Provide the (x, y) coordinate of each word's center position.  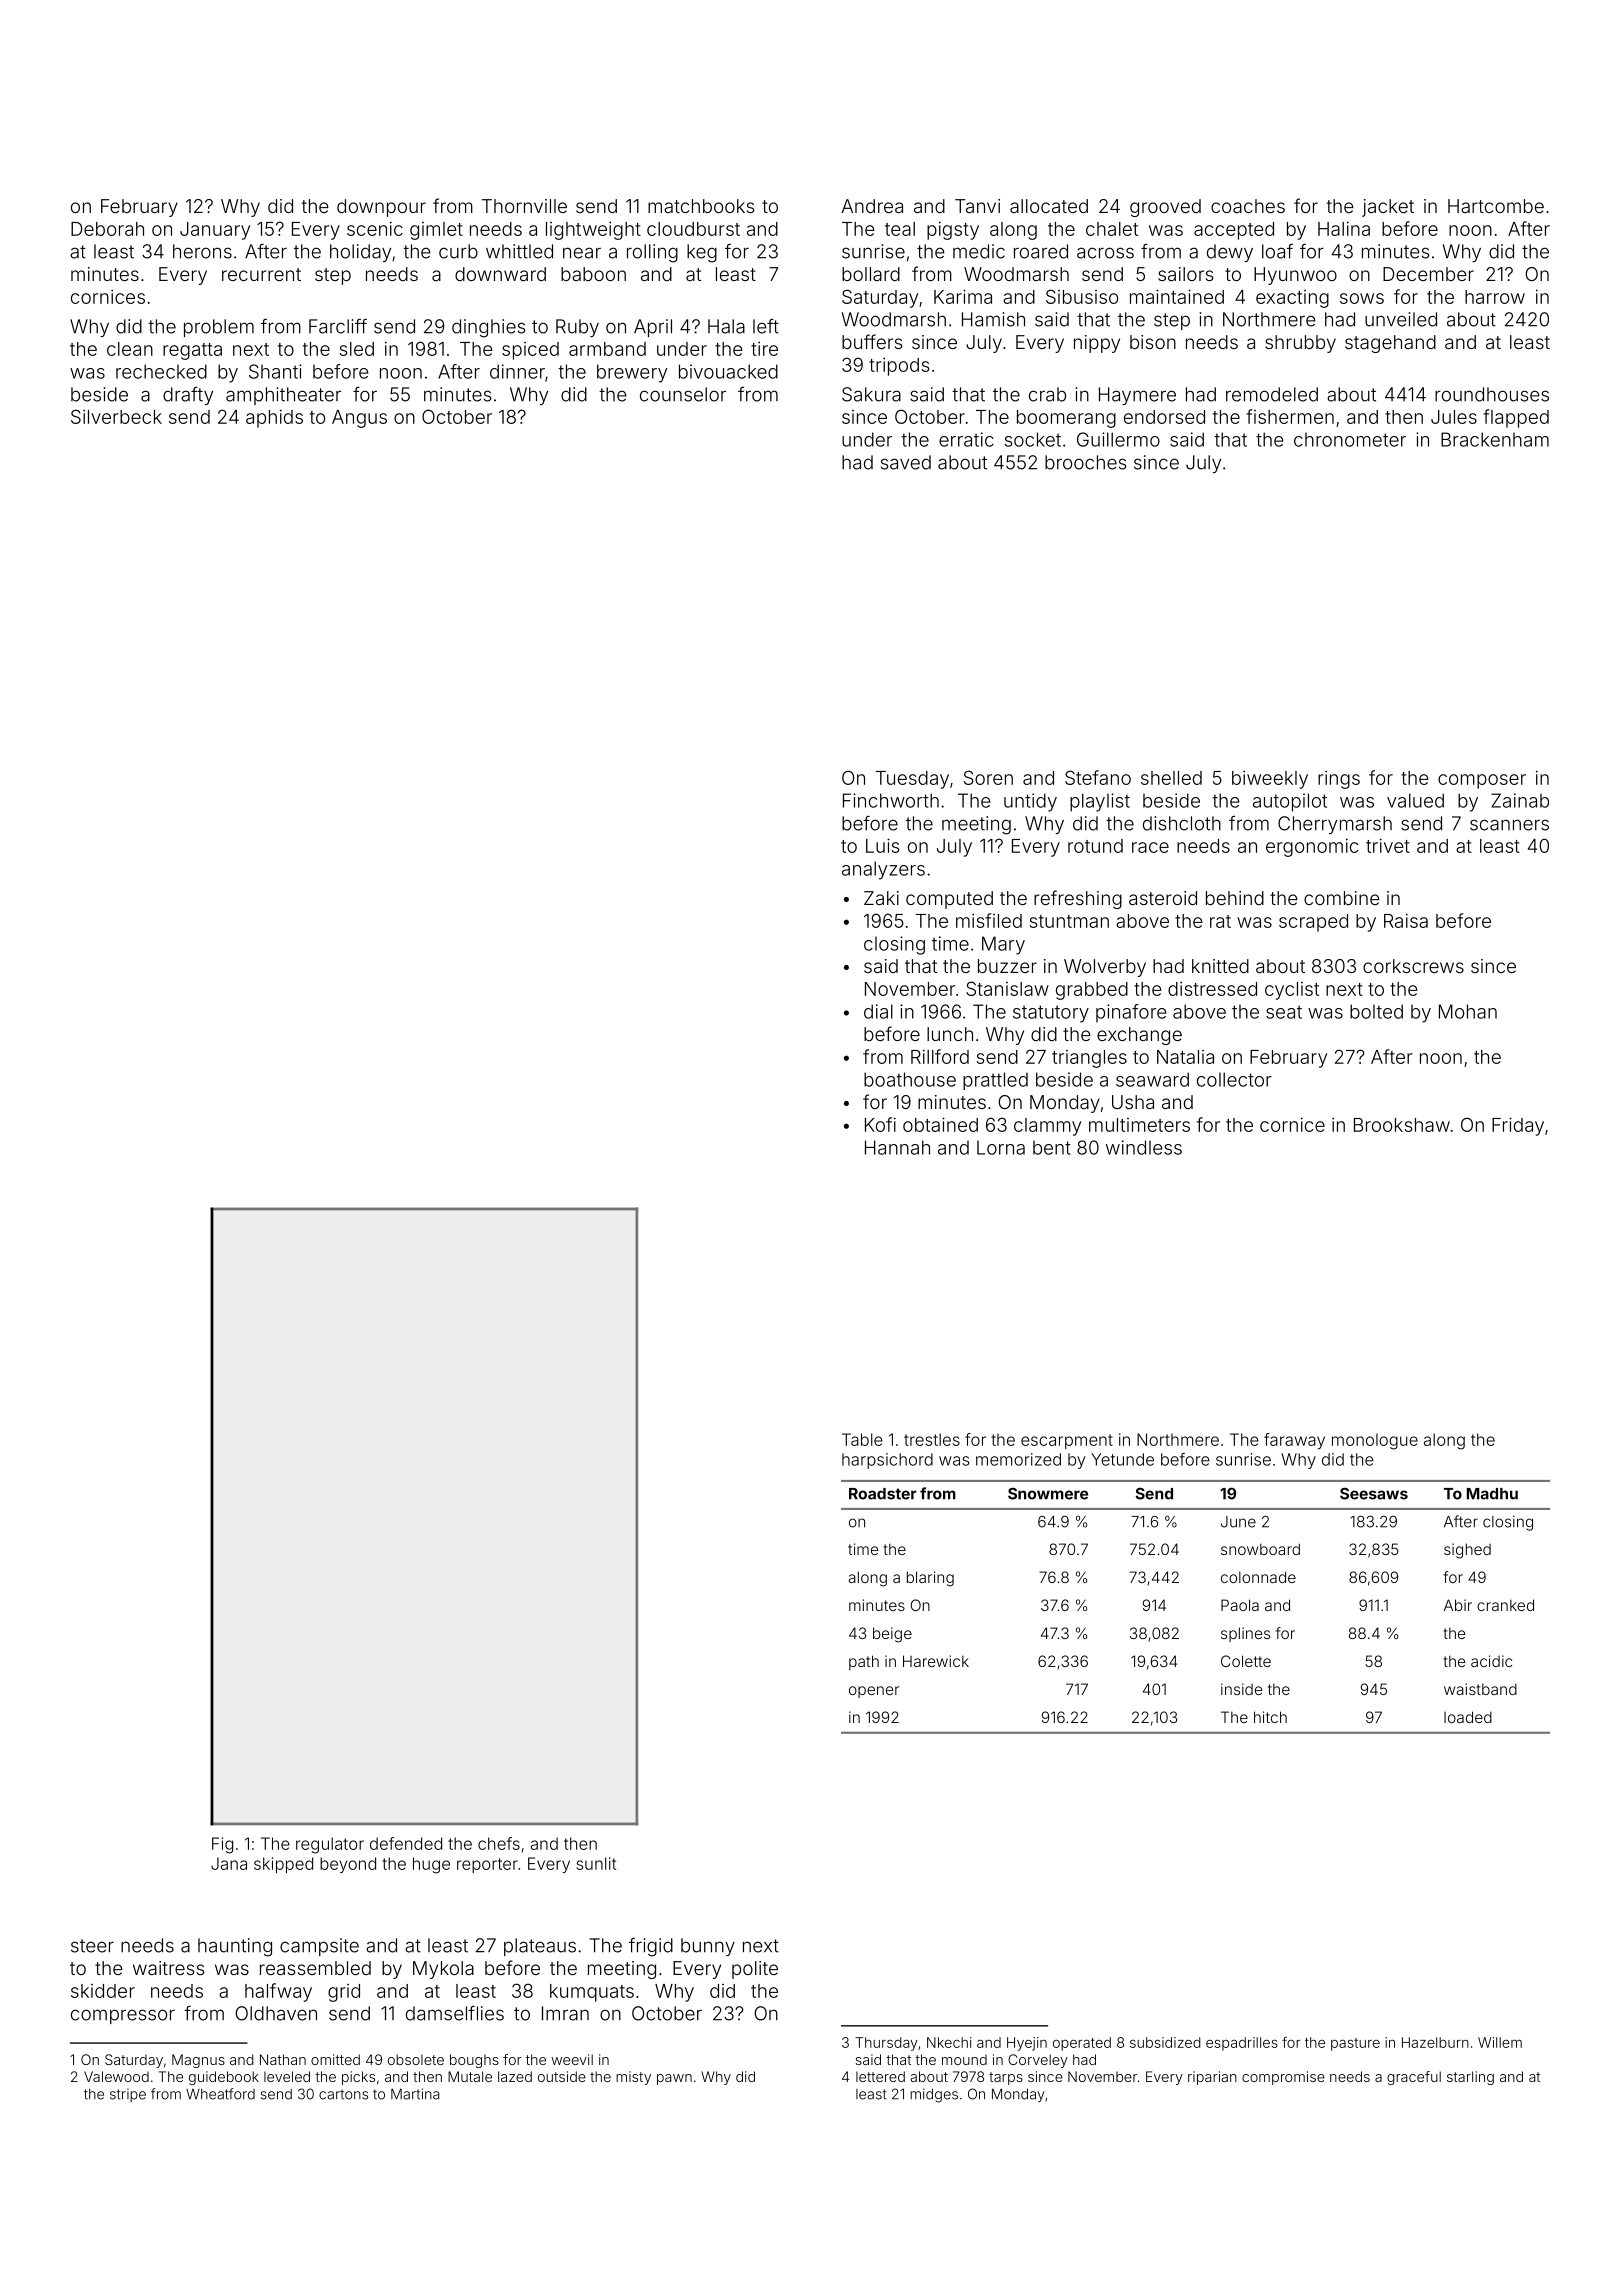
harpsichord (887, 1461)
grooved (1165, 208)
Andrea (872, 206)
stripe (128, 2095)
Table (862, 1439)
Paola (1240, 1605)
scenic (375, 228)
